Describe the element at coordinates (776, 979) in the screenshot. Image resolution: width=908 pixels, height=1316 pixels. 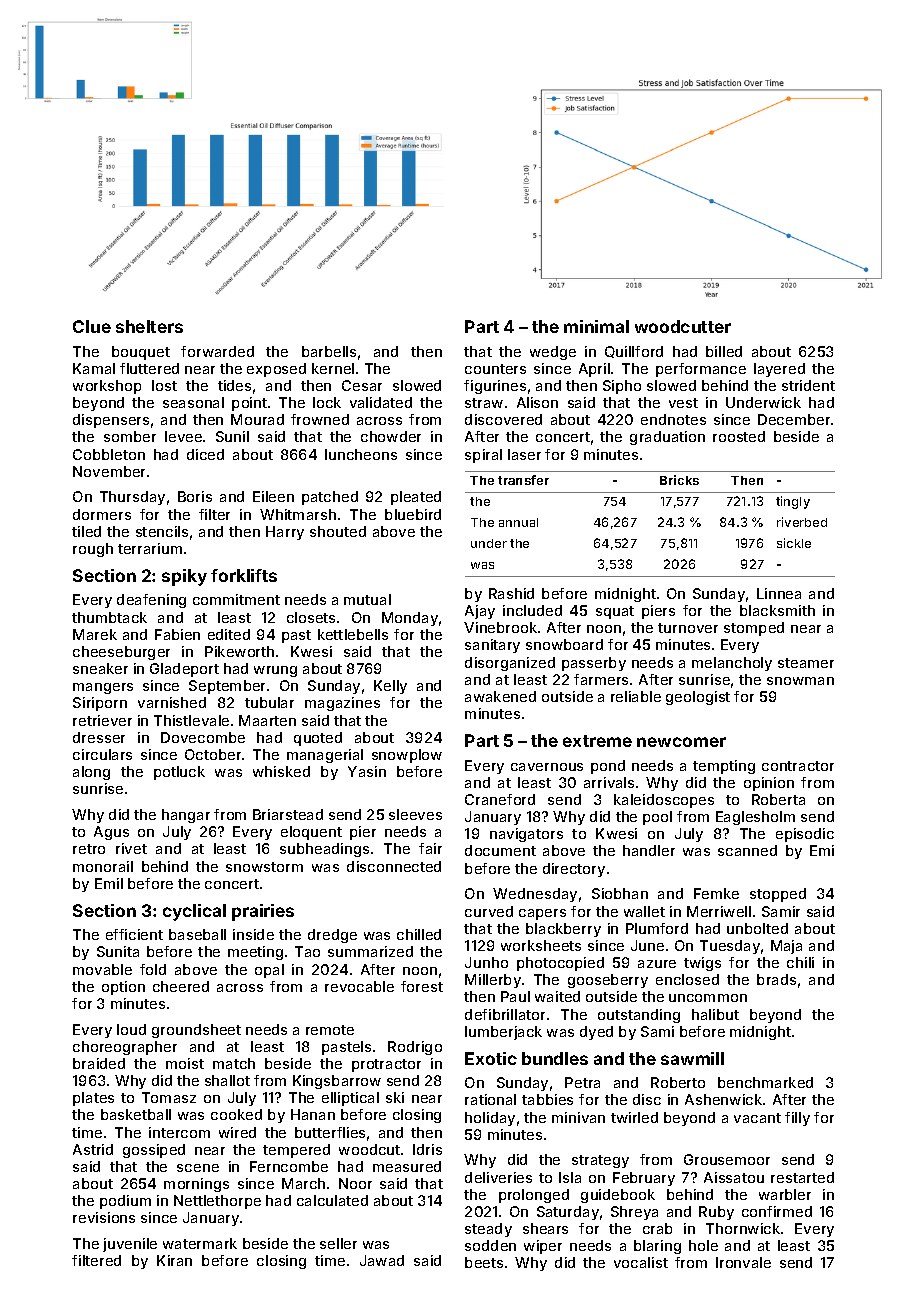
I see `brads` at that location.
